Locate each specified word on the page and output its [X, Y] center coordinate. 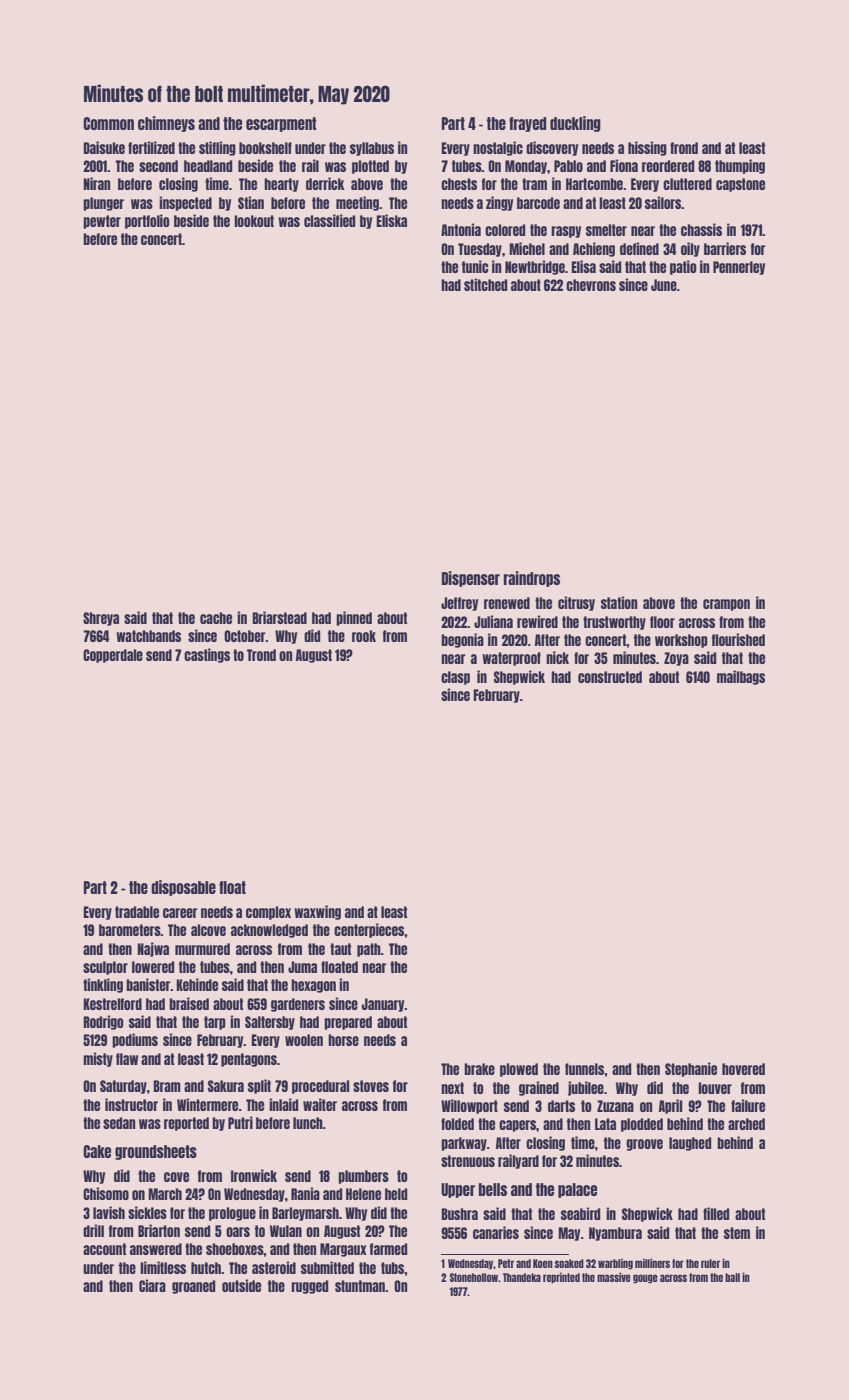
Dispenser [471, 579]
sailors [663, 202]
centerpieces [369, 930]
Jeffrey [459, 604]
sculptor [105, 968]
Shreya [101, 619]
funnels [584, 1069]
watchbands [148, 636]
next [452, 1088]
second [158, 166]
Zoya [676, 659]
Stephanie [691, 1069]
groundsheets [156, 1152]
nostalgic [498, 148]
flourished [738, 639]
